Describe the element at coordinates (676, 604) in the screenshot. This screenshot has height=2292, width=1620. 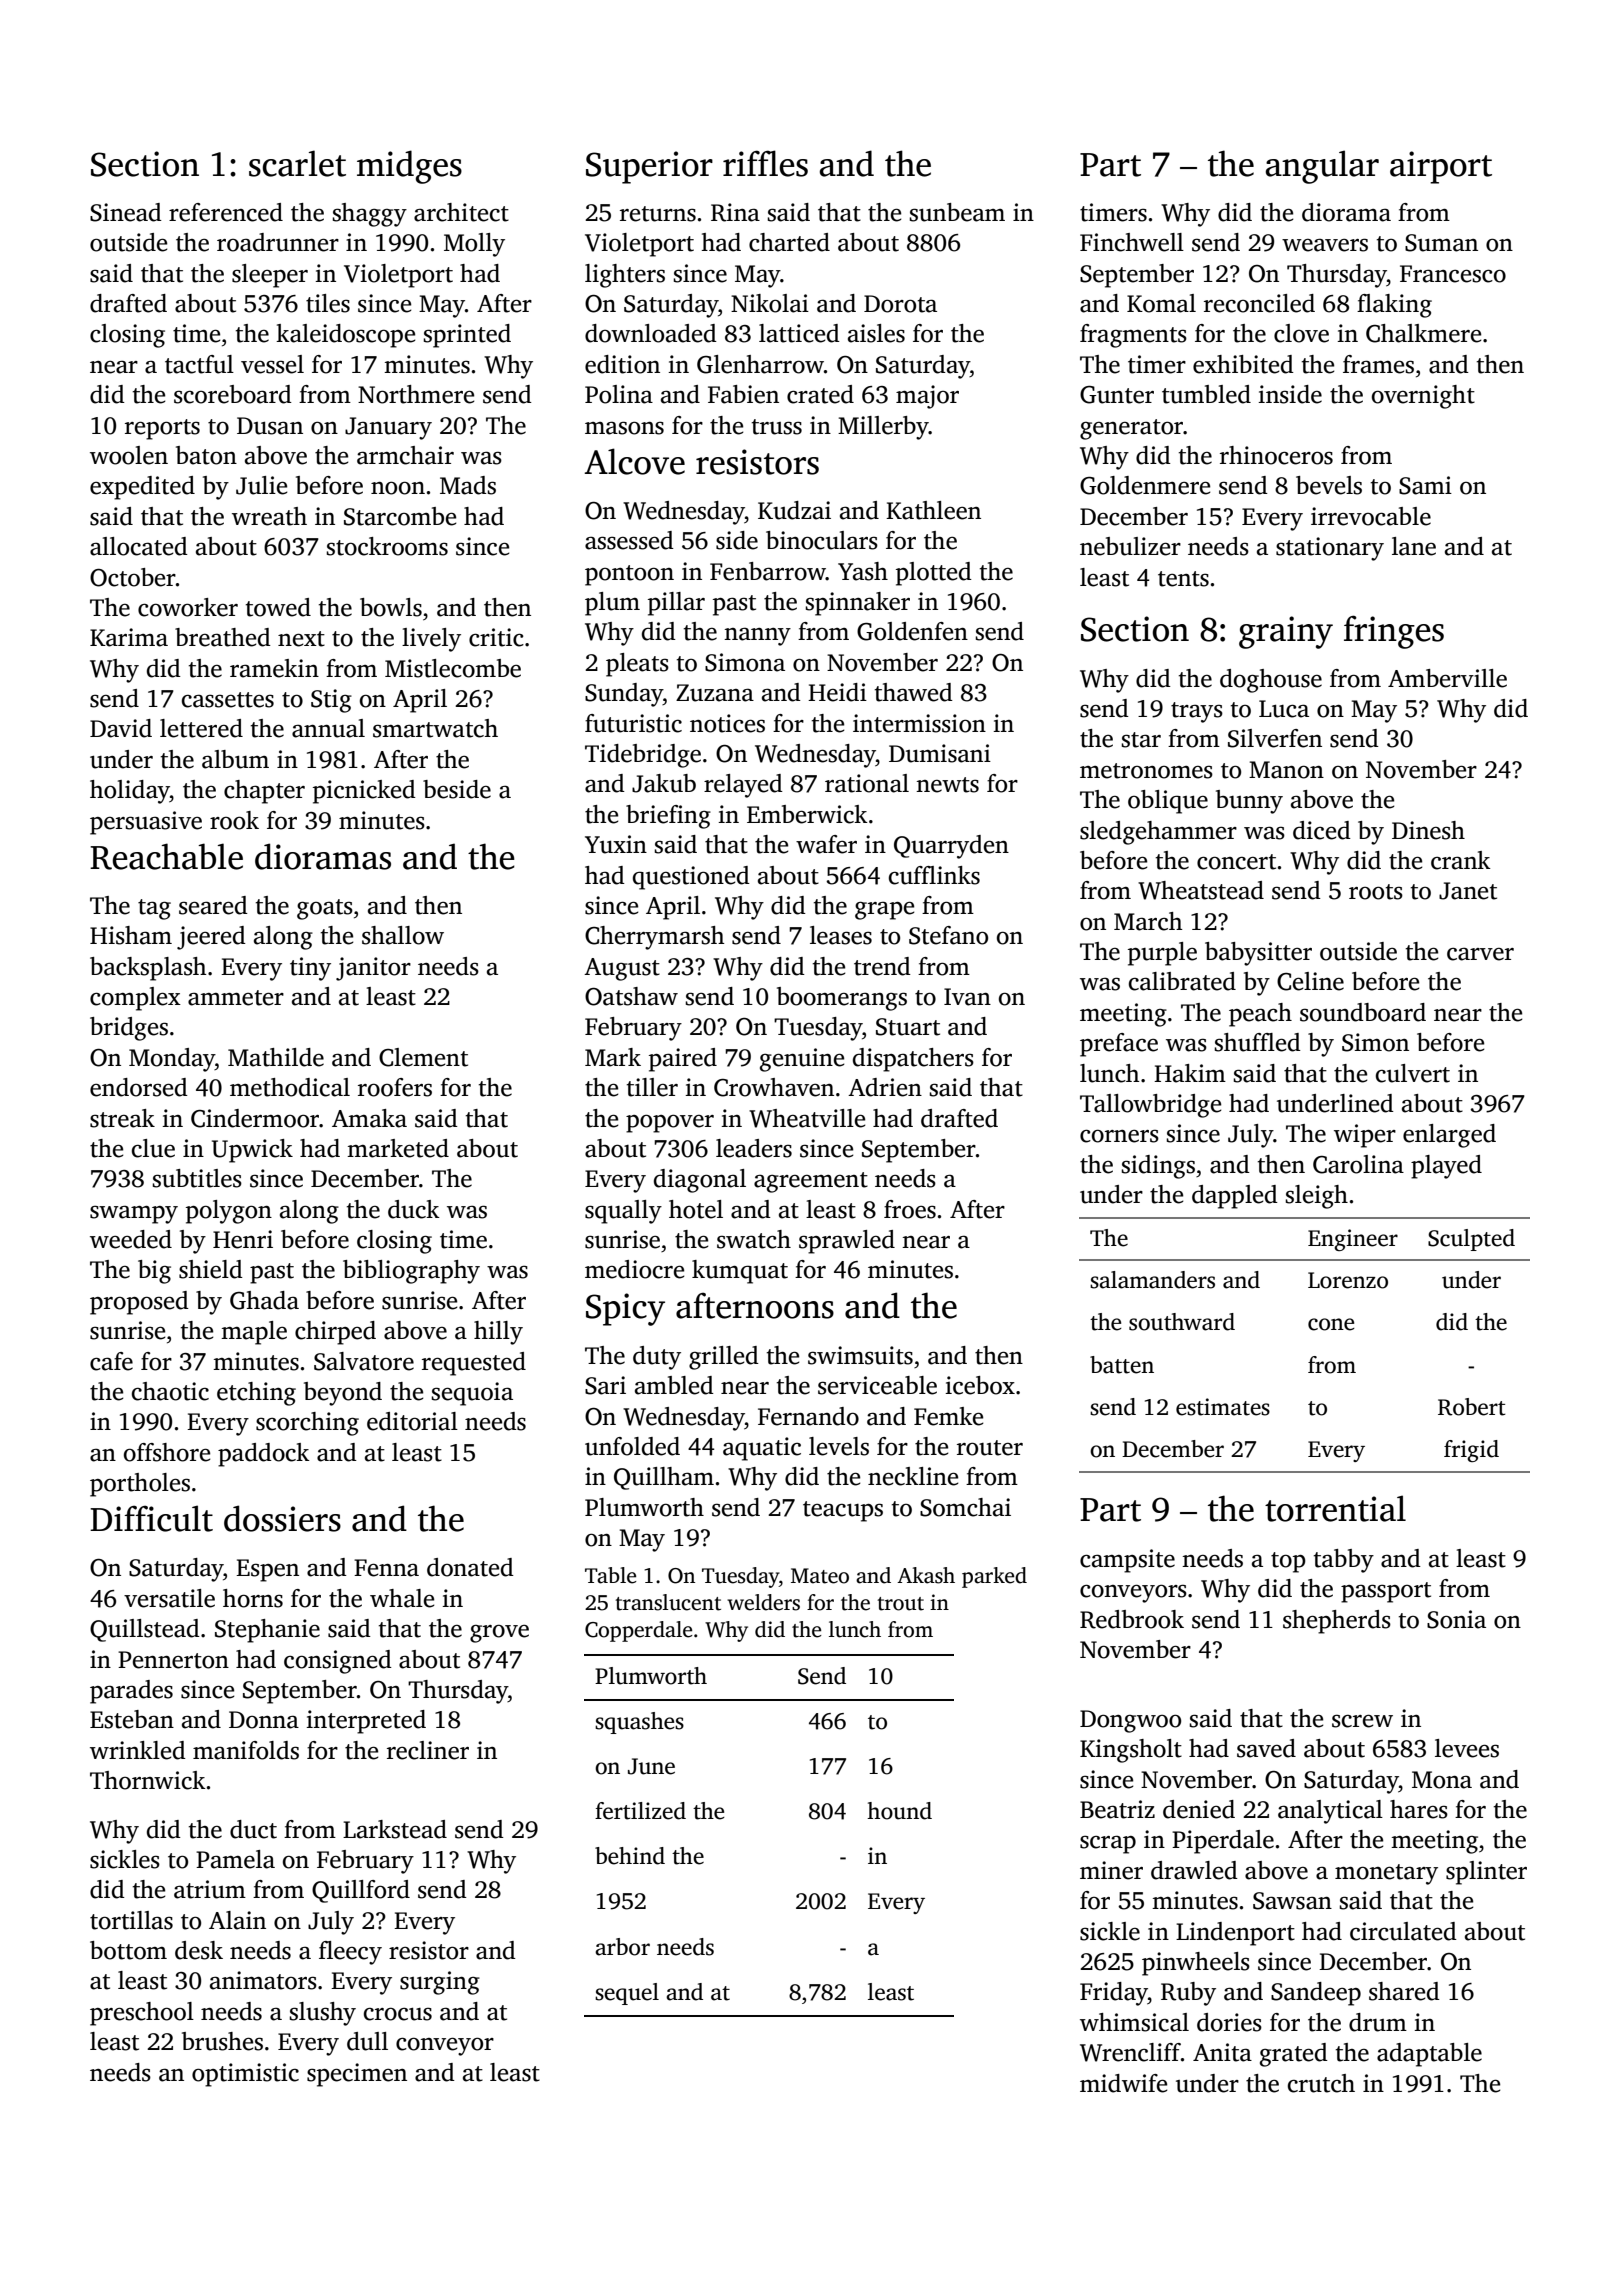
I see `pillar` at that location.
